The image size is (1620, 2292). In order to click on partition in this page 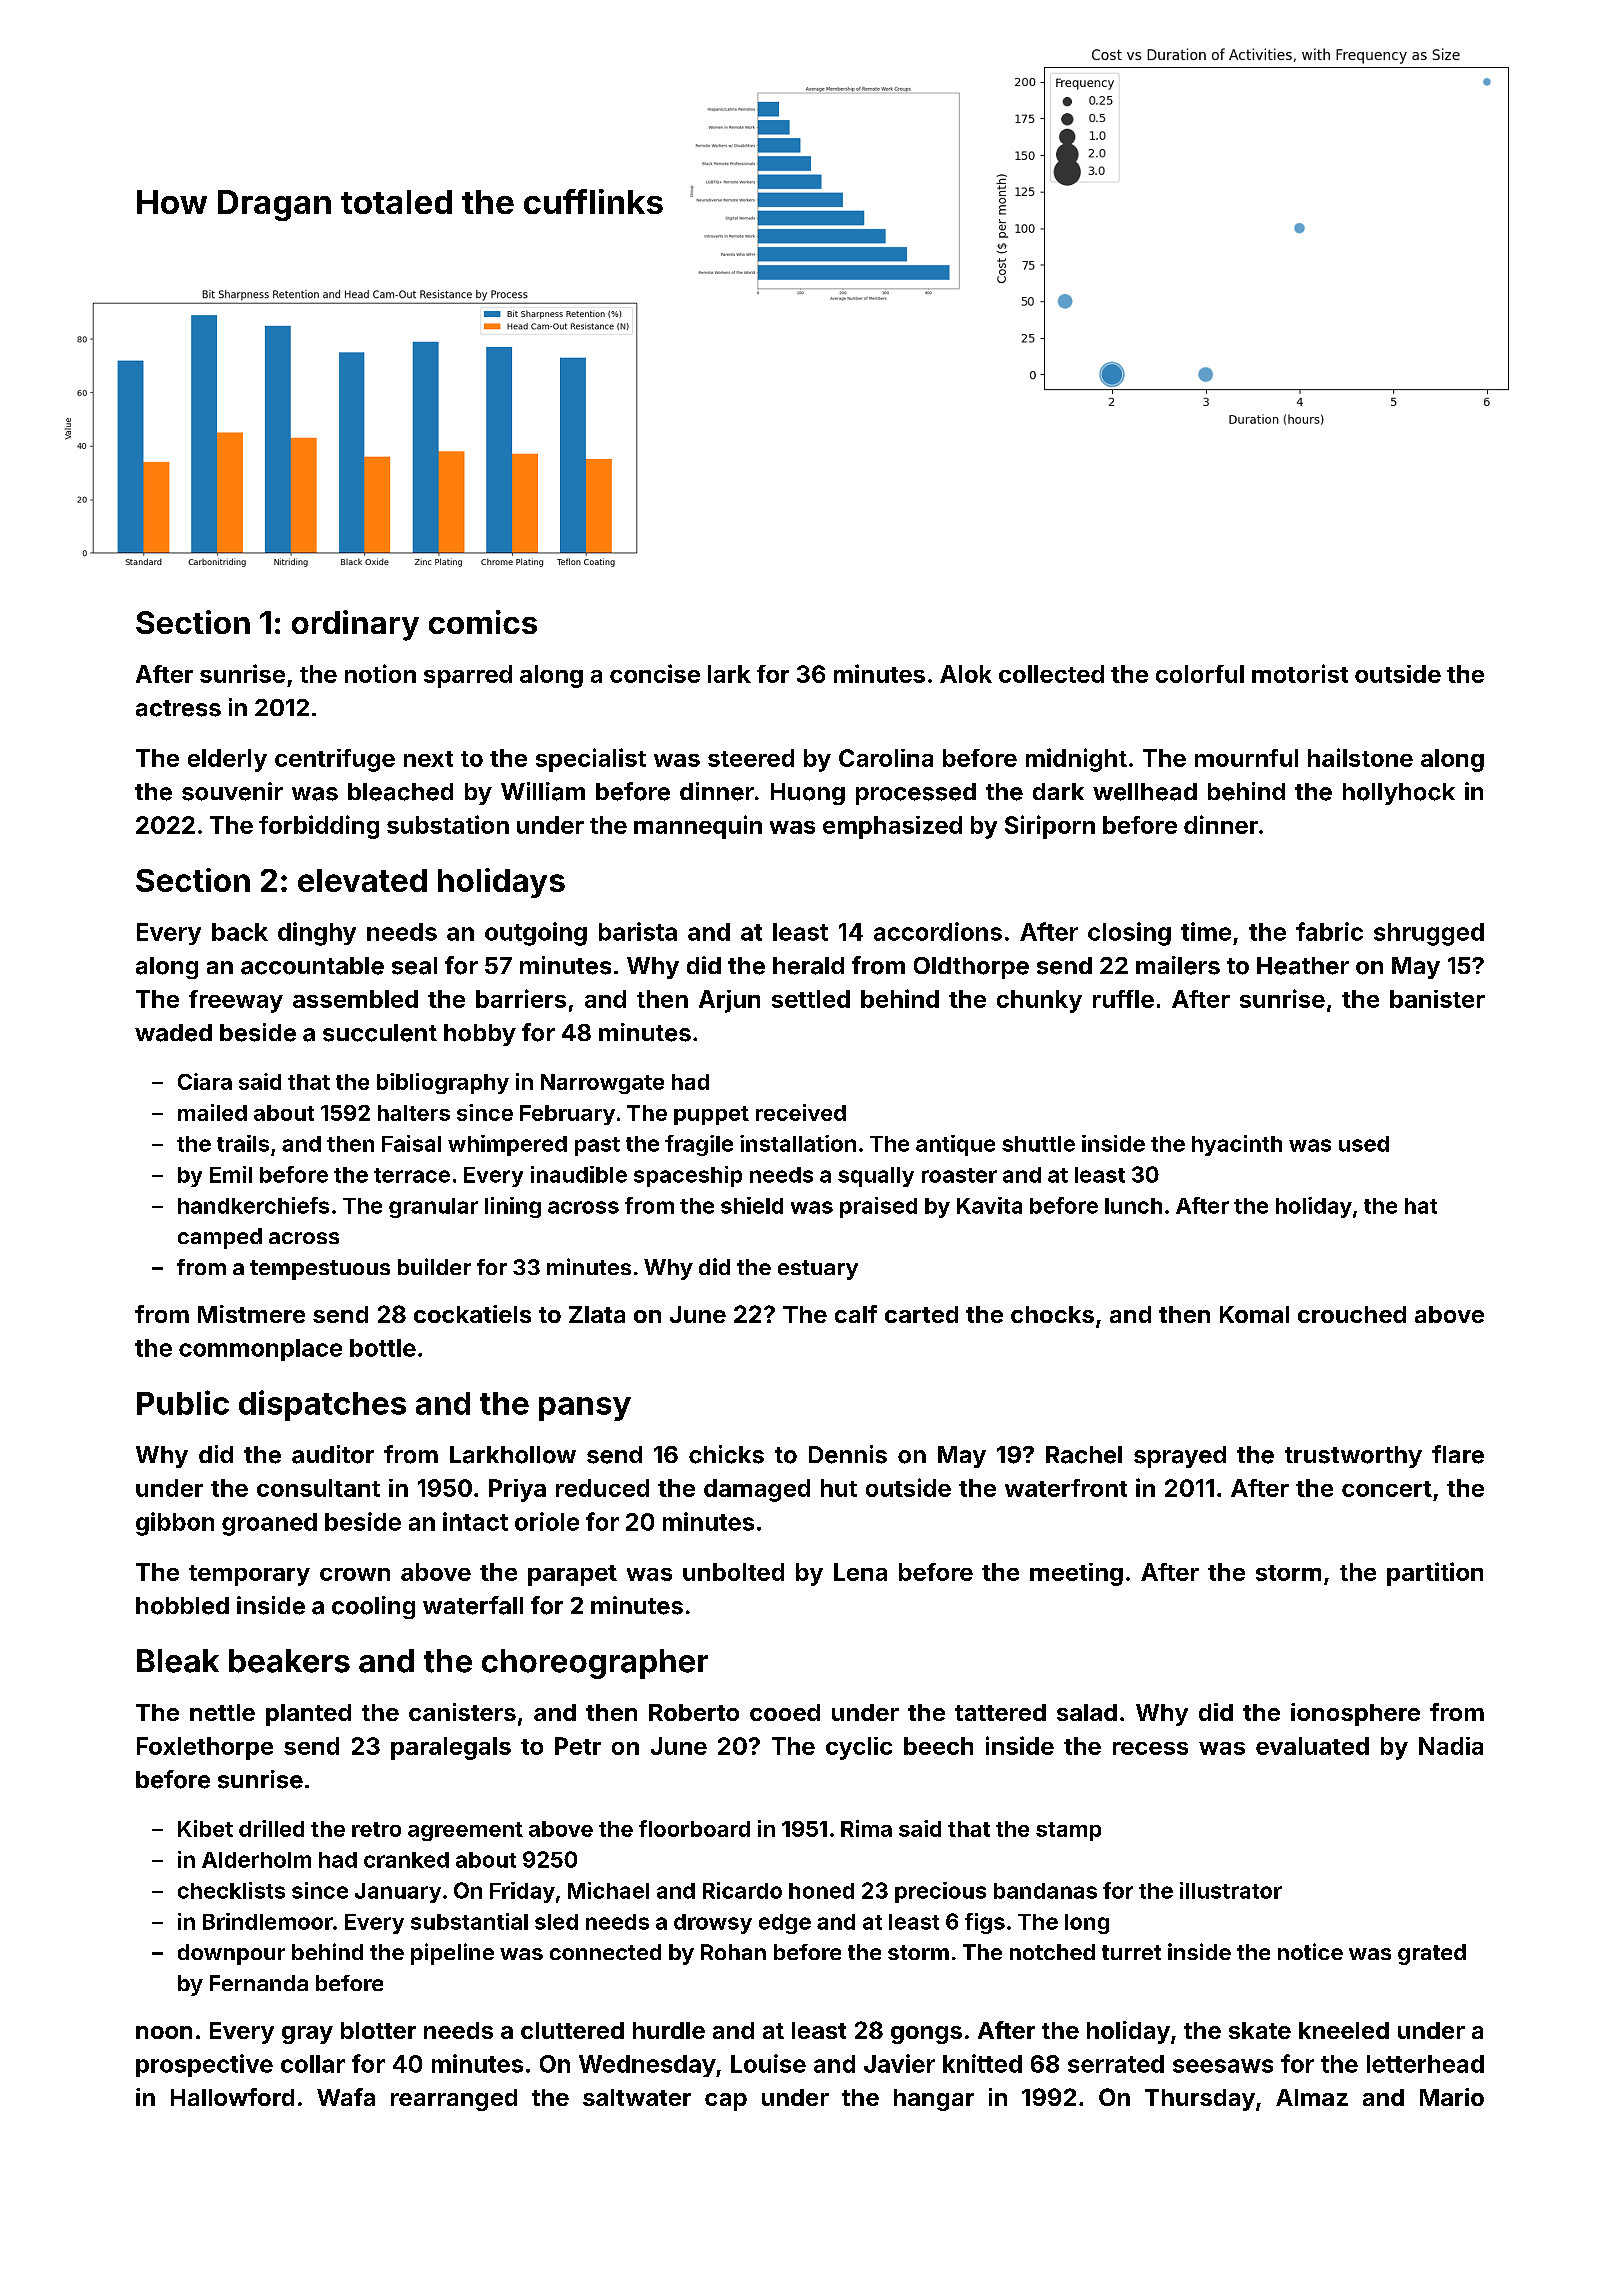, I will do `click(1435, 1574)`.
